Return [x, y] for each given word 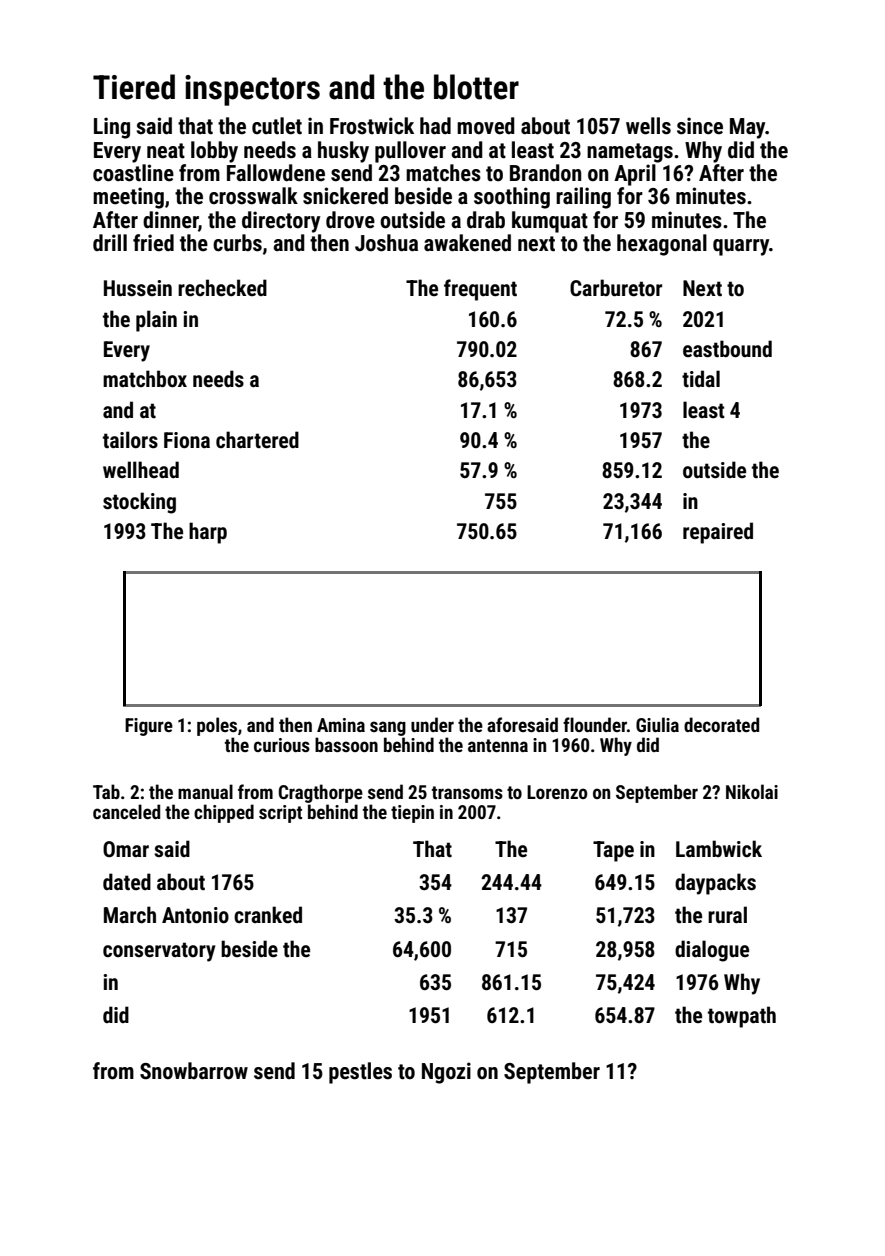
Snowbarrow [194, 1071]
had [435, 126]
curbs [237, 243]
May [748, 128]
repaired [718, 533]
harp [208, 533]
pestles [360, 1073]
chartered [257, 439]
